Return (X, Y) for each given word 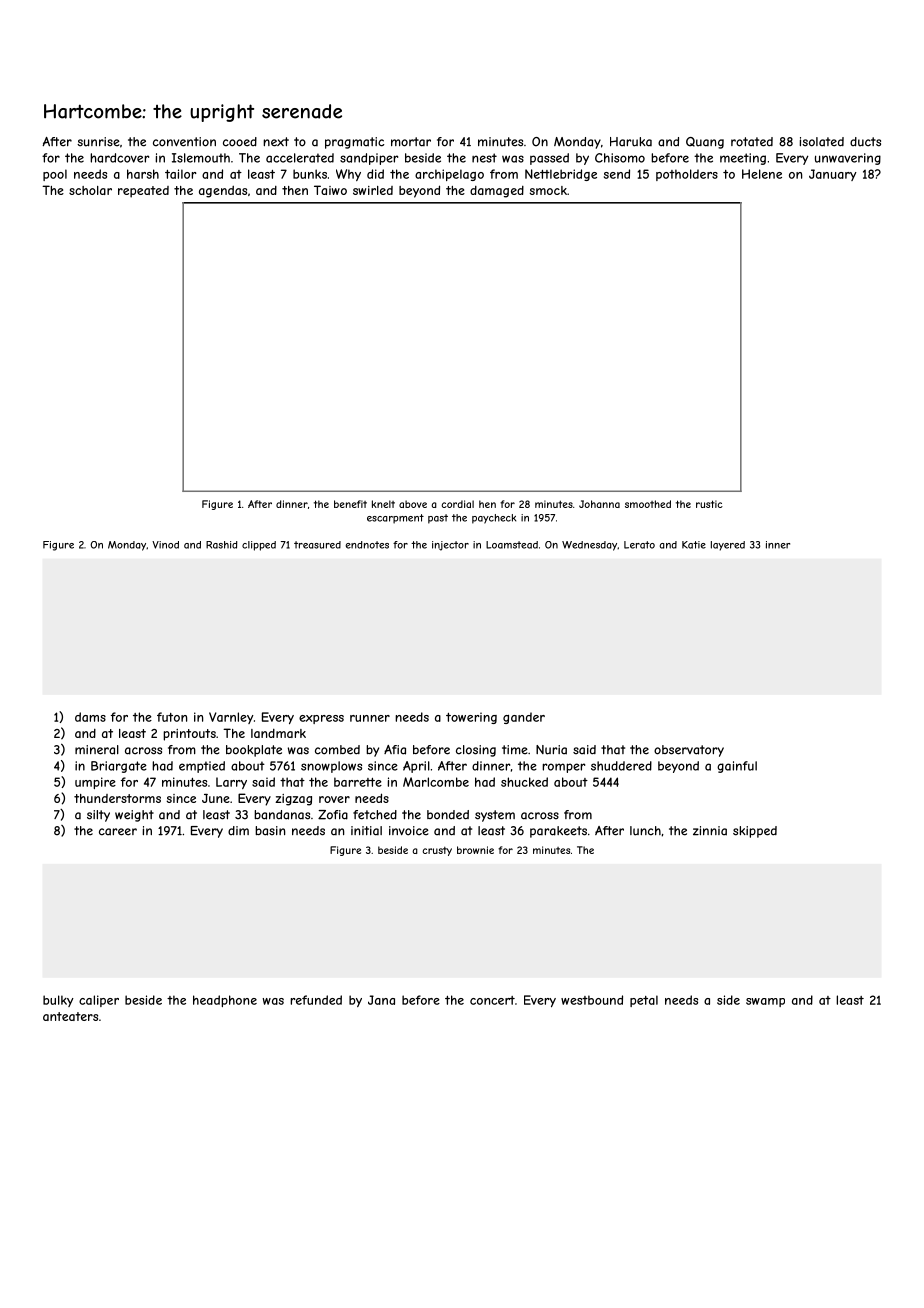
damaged (497, 192)
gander (524, 718)
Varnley (231, 718)
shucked (524, 782)
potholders (687, 175)
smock (548, 190)
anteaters (70, 1016)
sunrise (98, 142)
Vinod (165, 545)
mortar (411, 142)
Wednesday (589, 546)
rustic (709, 504)
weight (134, 816)
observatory (689, 751)
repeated (143, 192)
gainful (737, 767)
